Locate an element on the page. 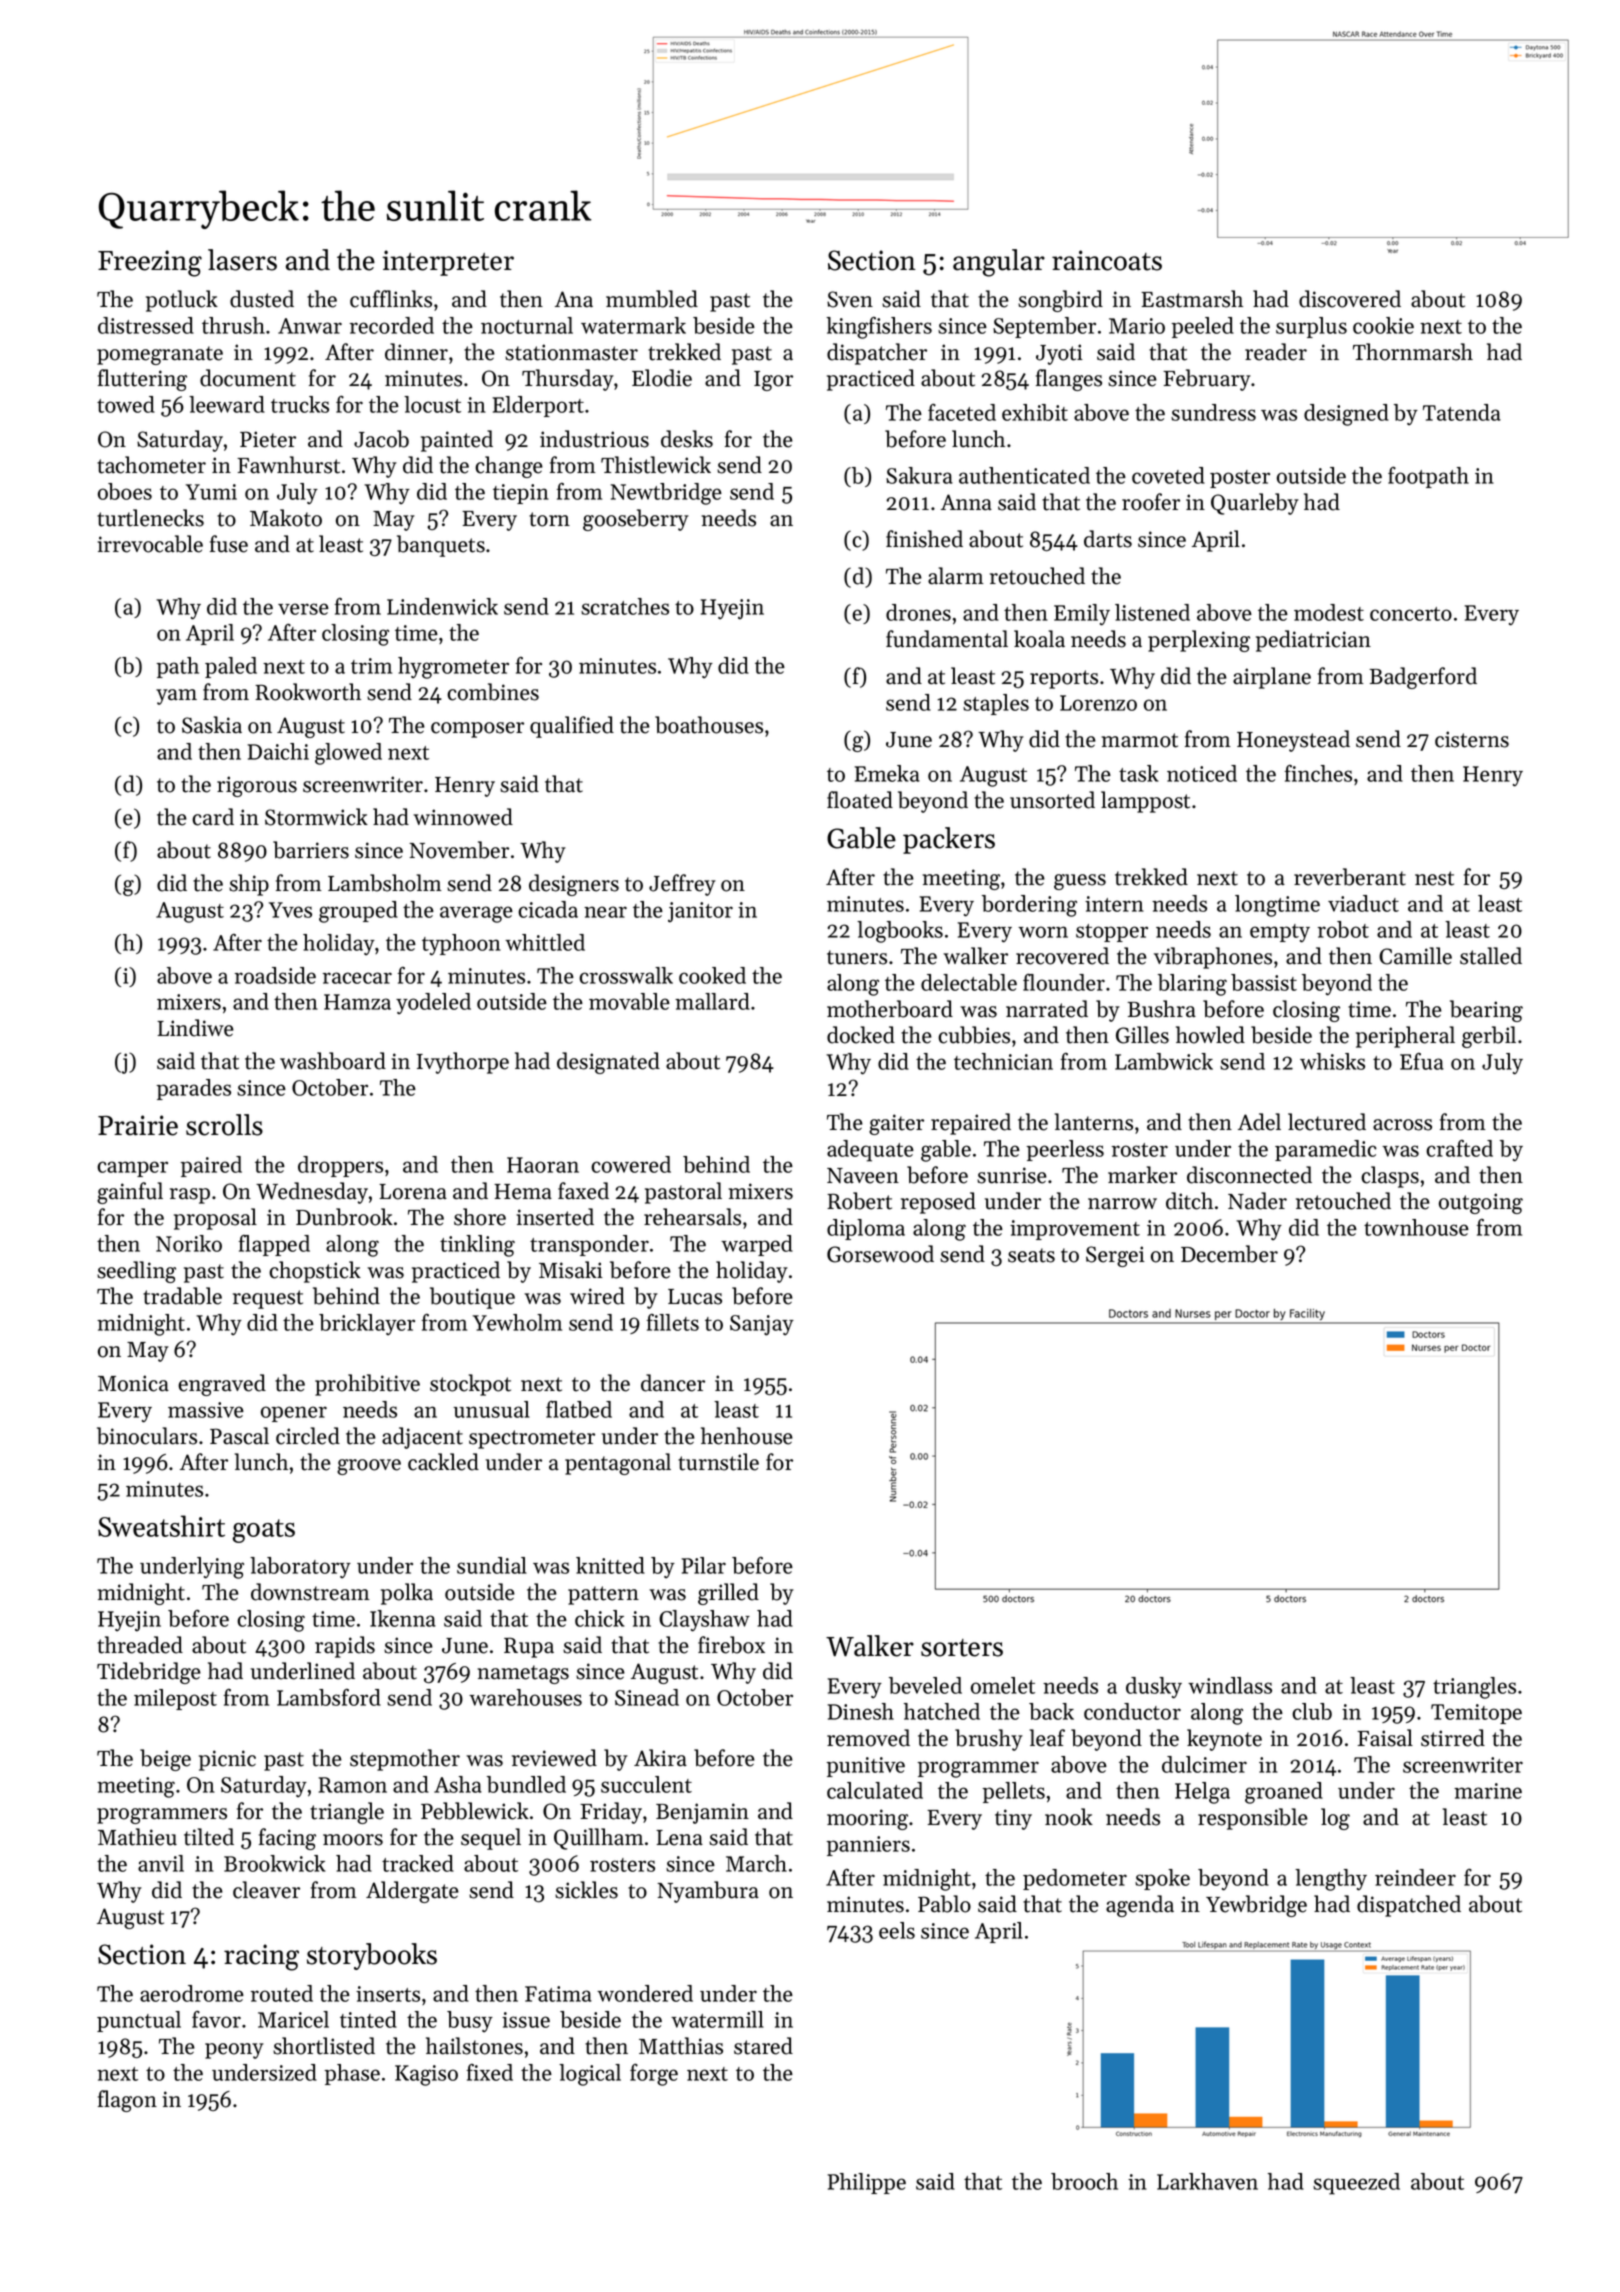 The width and height of the image is (1620, 2292). Ivythorpe is located at coordinates (463, 1063).
